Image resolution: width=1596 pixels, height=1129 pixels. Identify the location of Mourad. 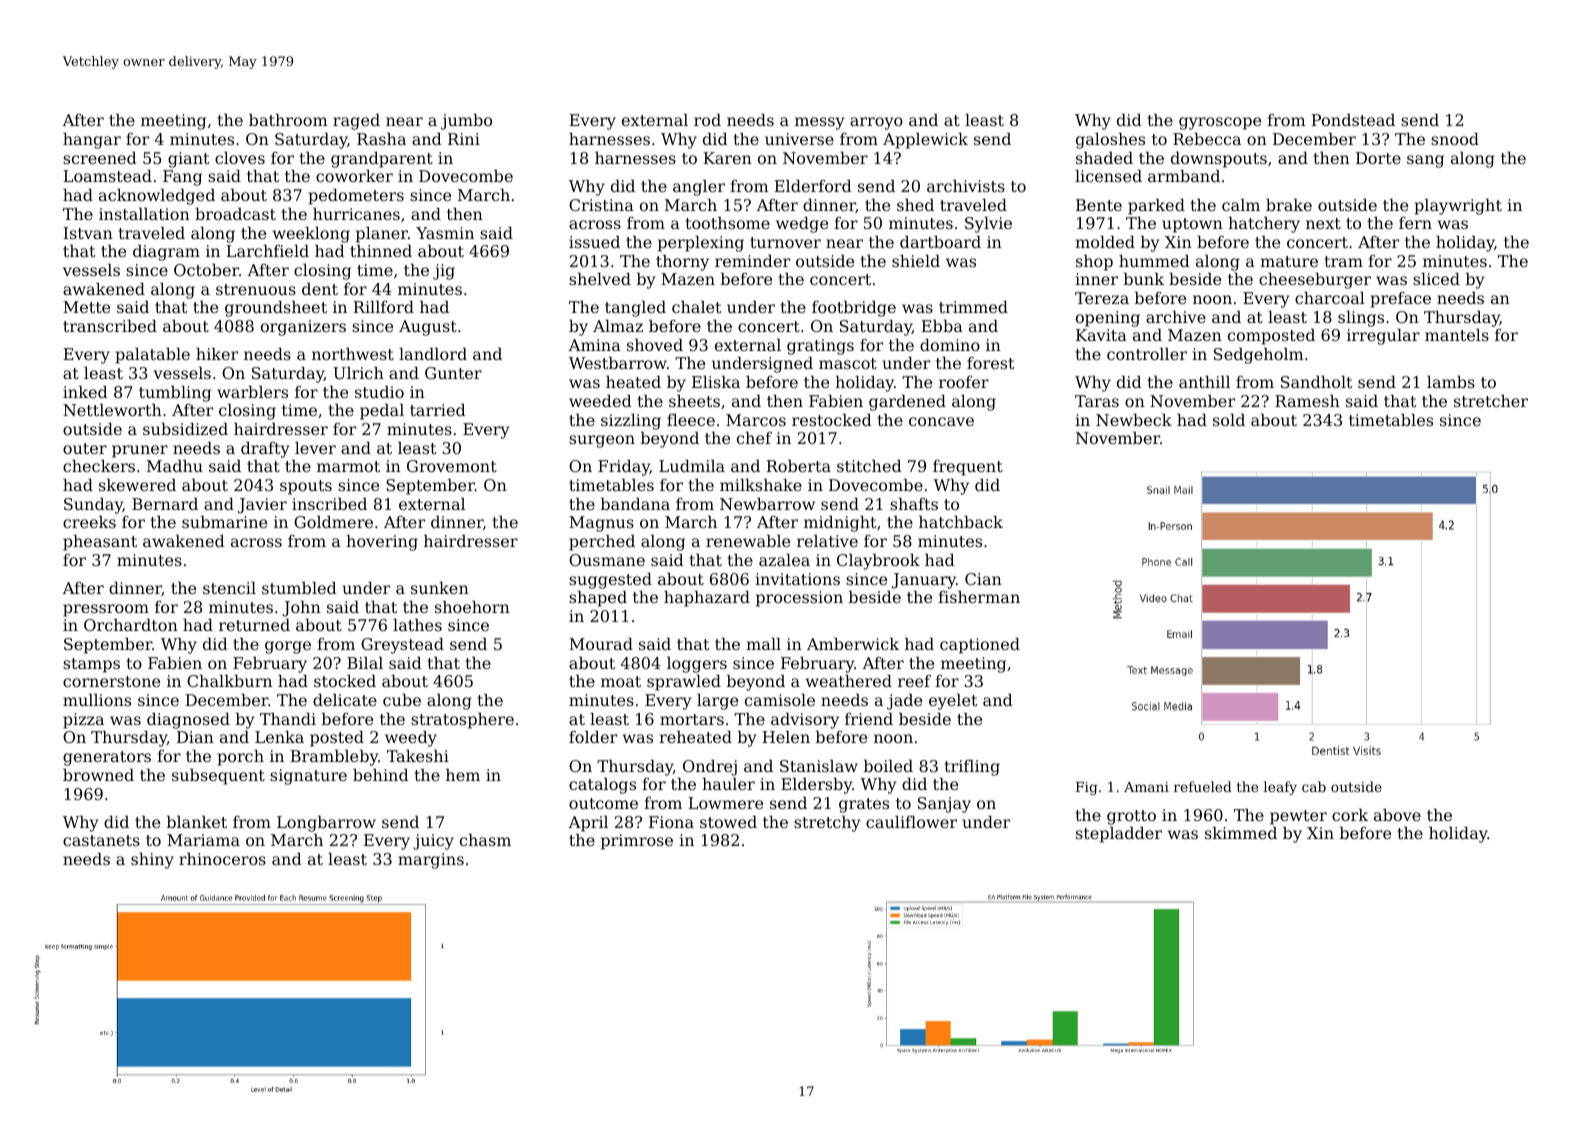
(601, 643).
